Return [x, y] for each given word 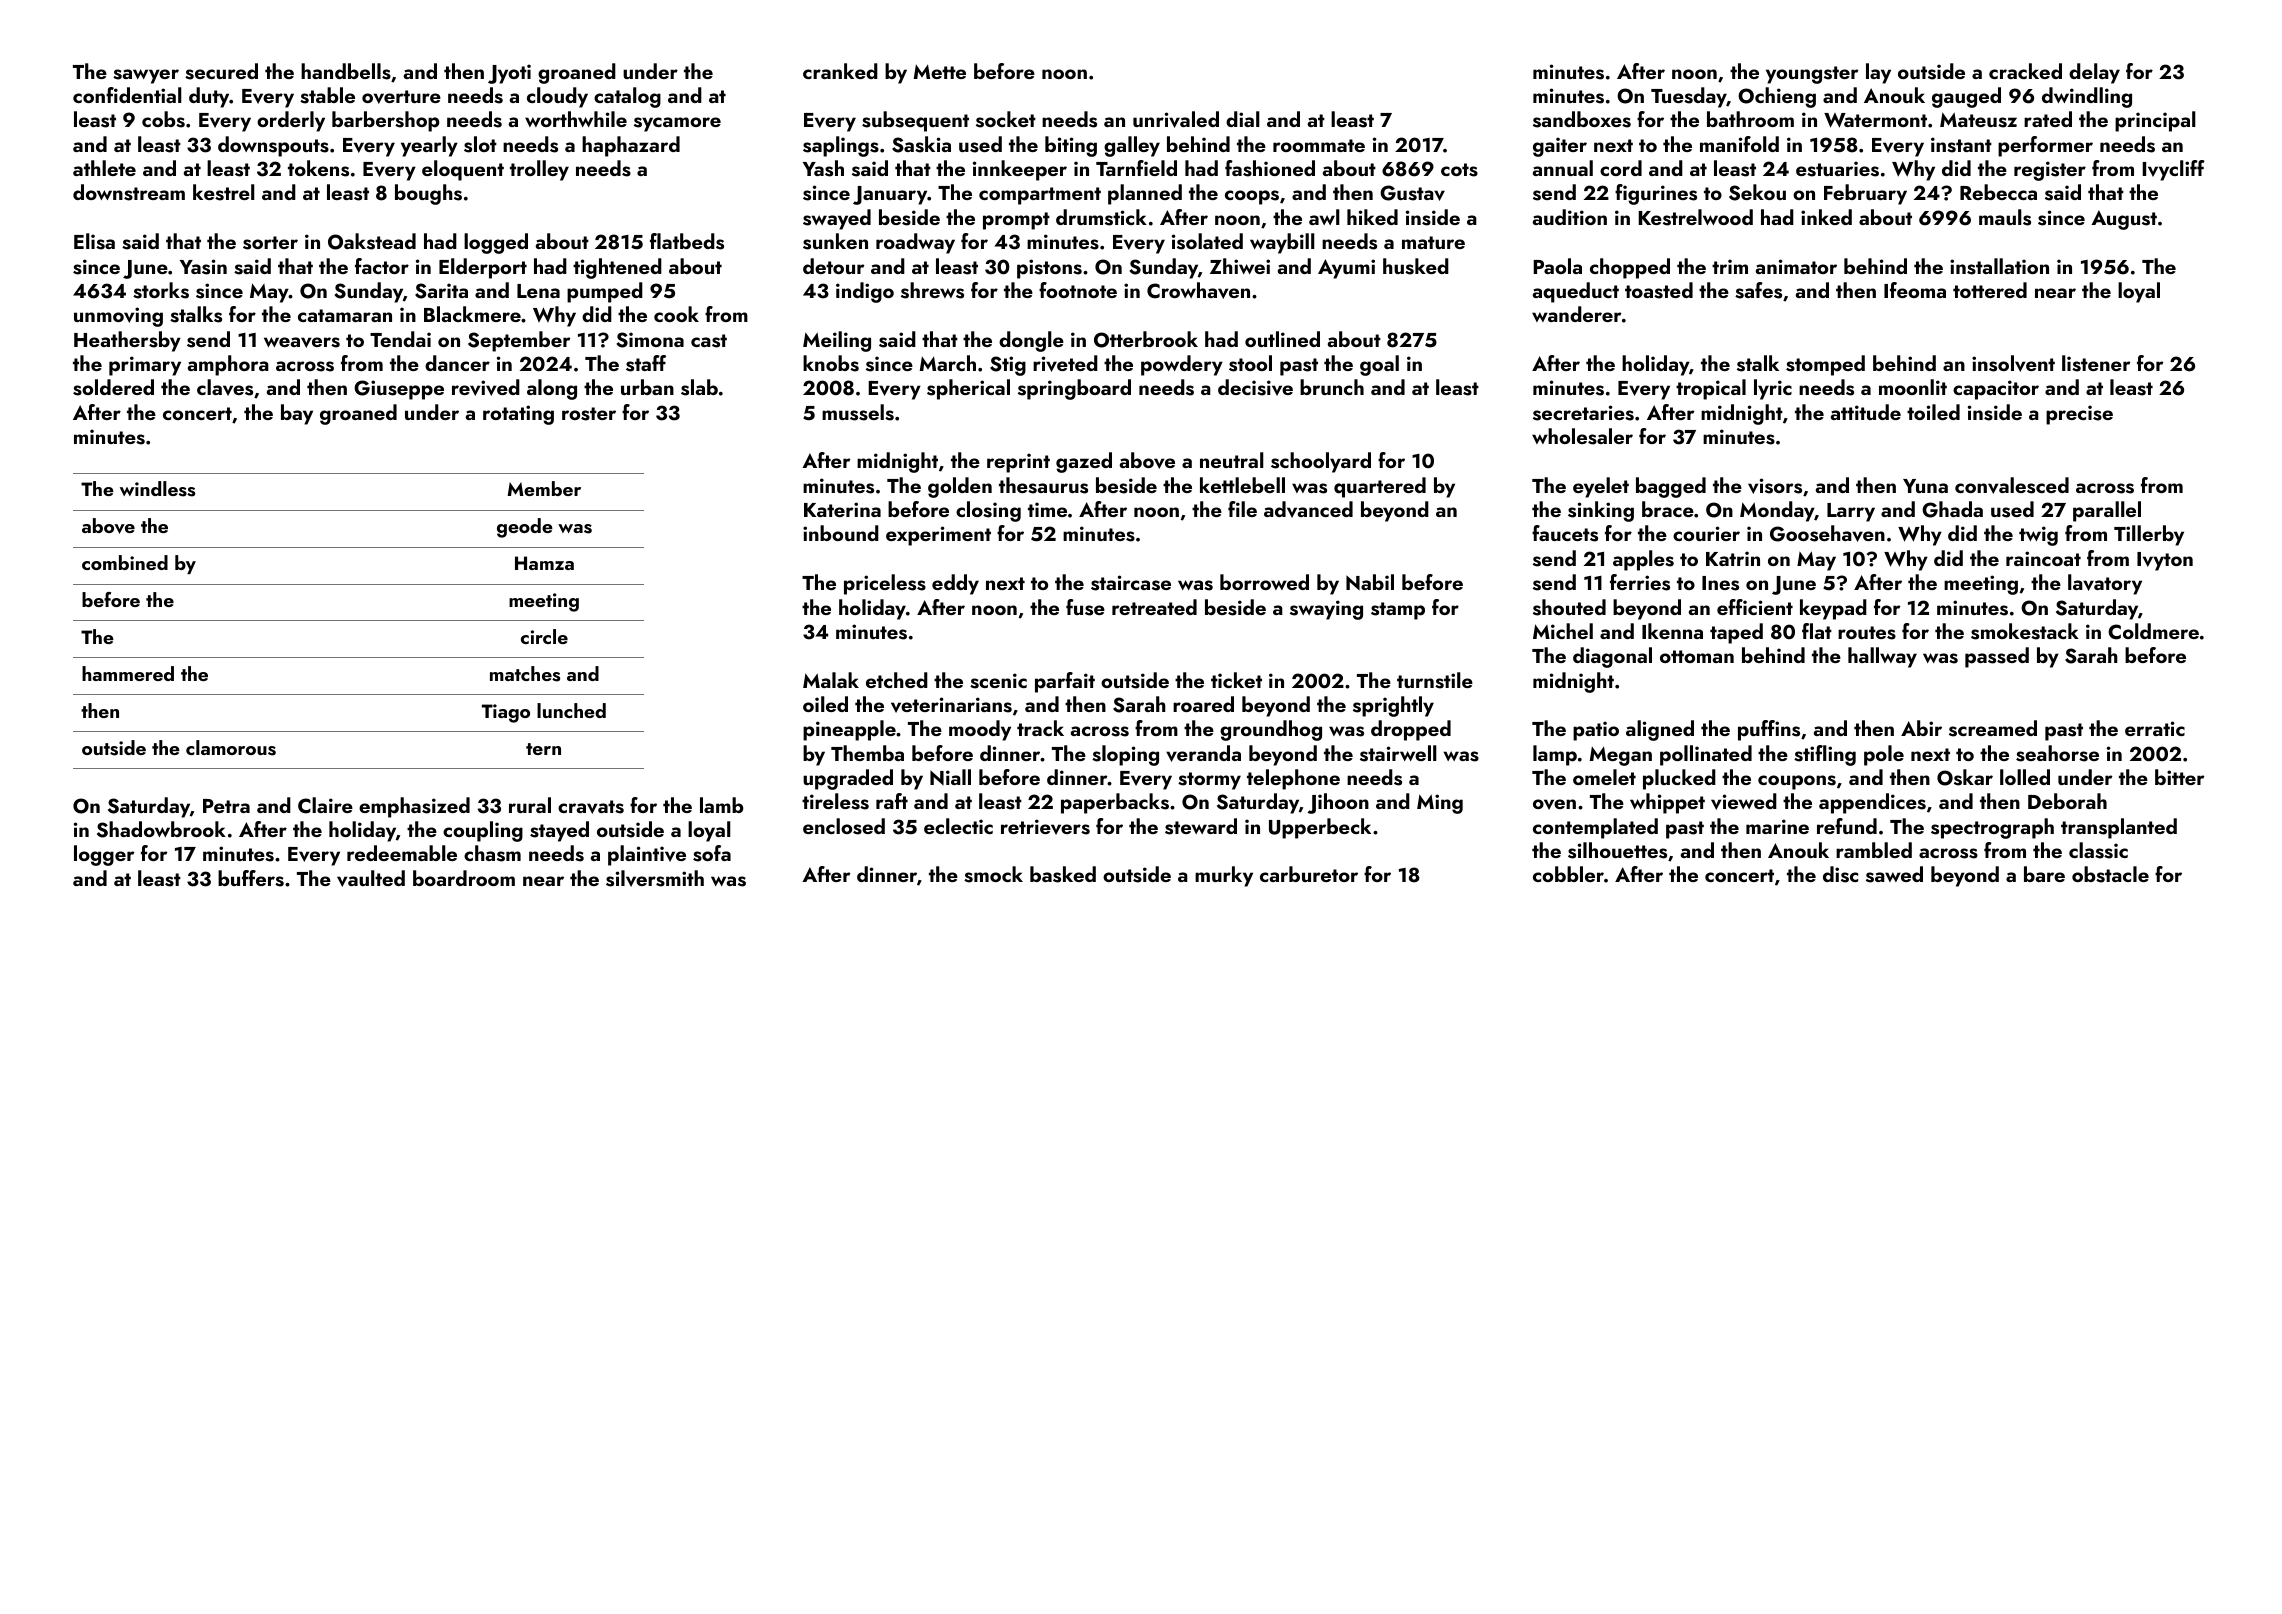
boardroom [464, 878]
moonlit [1913, 387]
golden [960, 487]
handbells [346, 71]
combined [125, 562]
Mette [940, 72]
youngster [1812, 75]
